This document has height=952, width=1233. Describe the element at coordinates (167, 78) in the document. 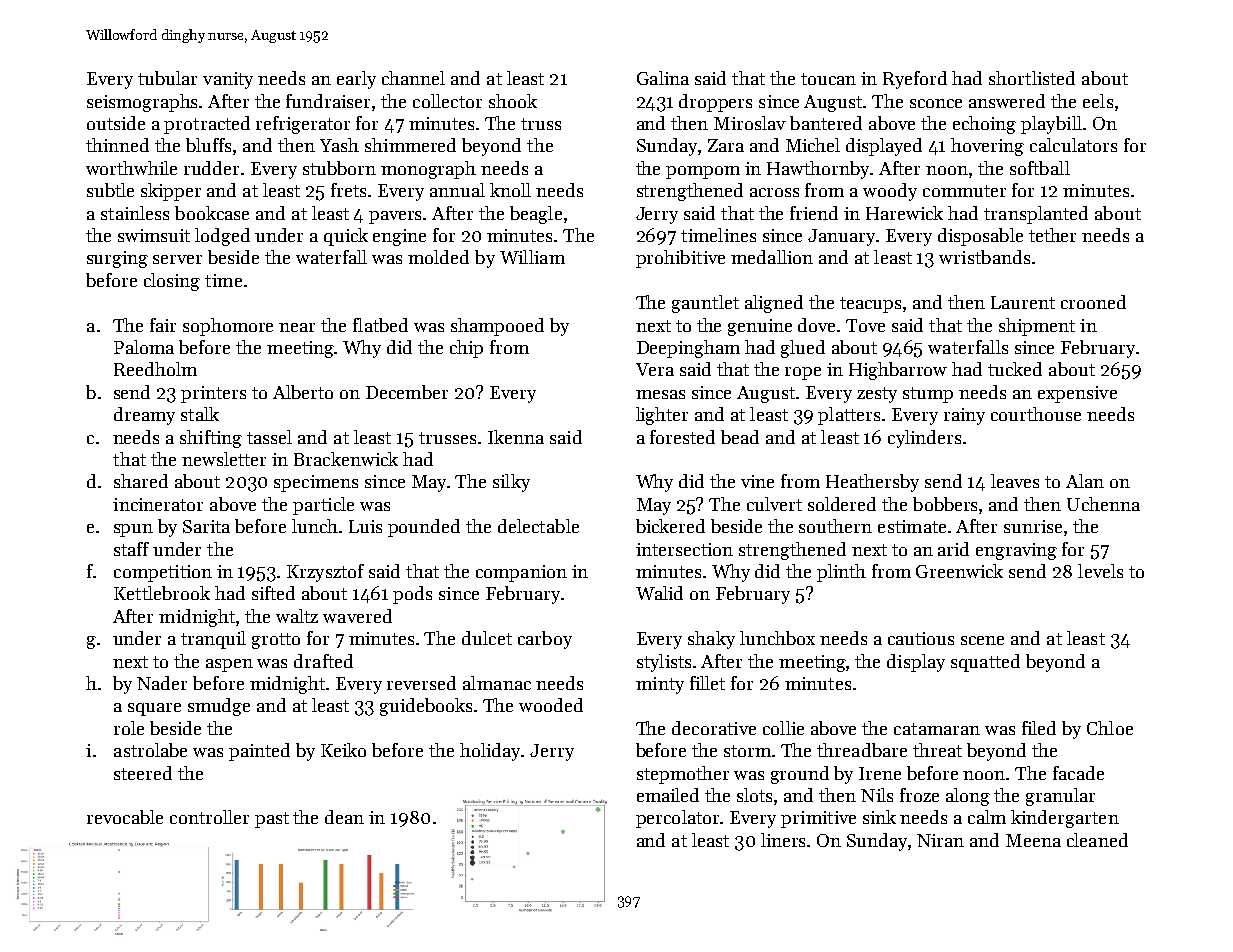

I see `tubular` at that location.
